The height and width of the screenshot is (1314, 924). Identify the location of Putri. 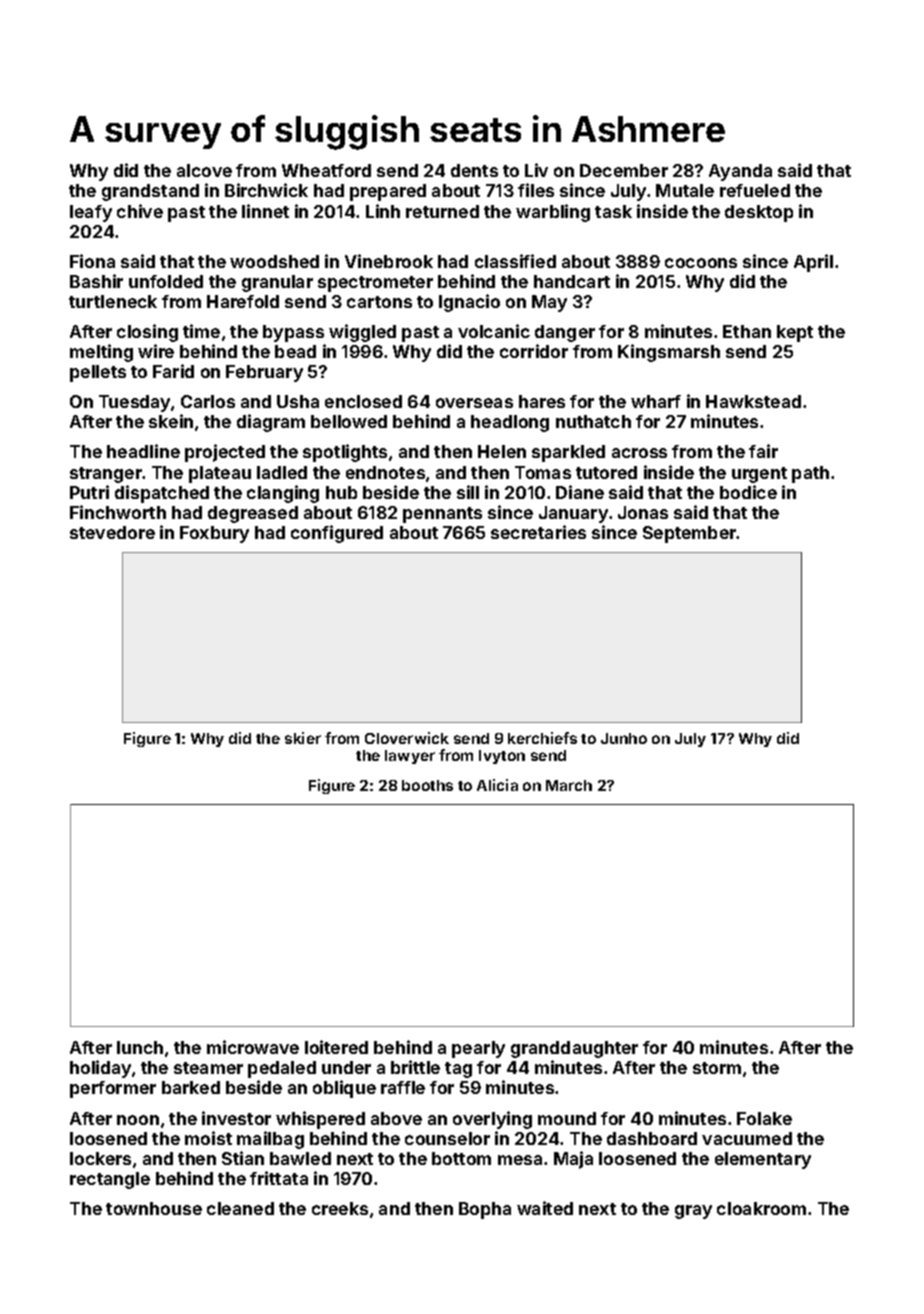
(89, 492).
